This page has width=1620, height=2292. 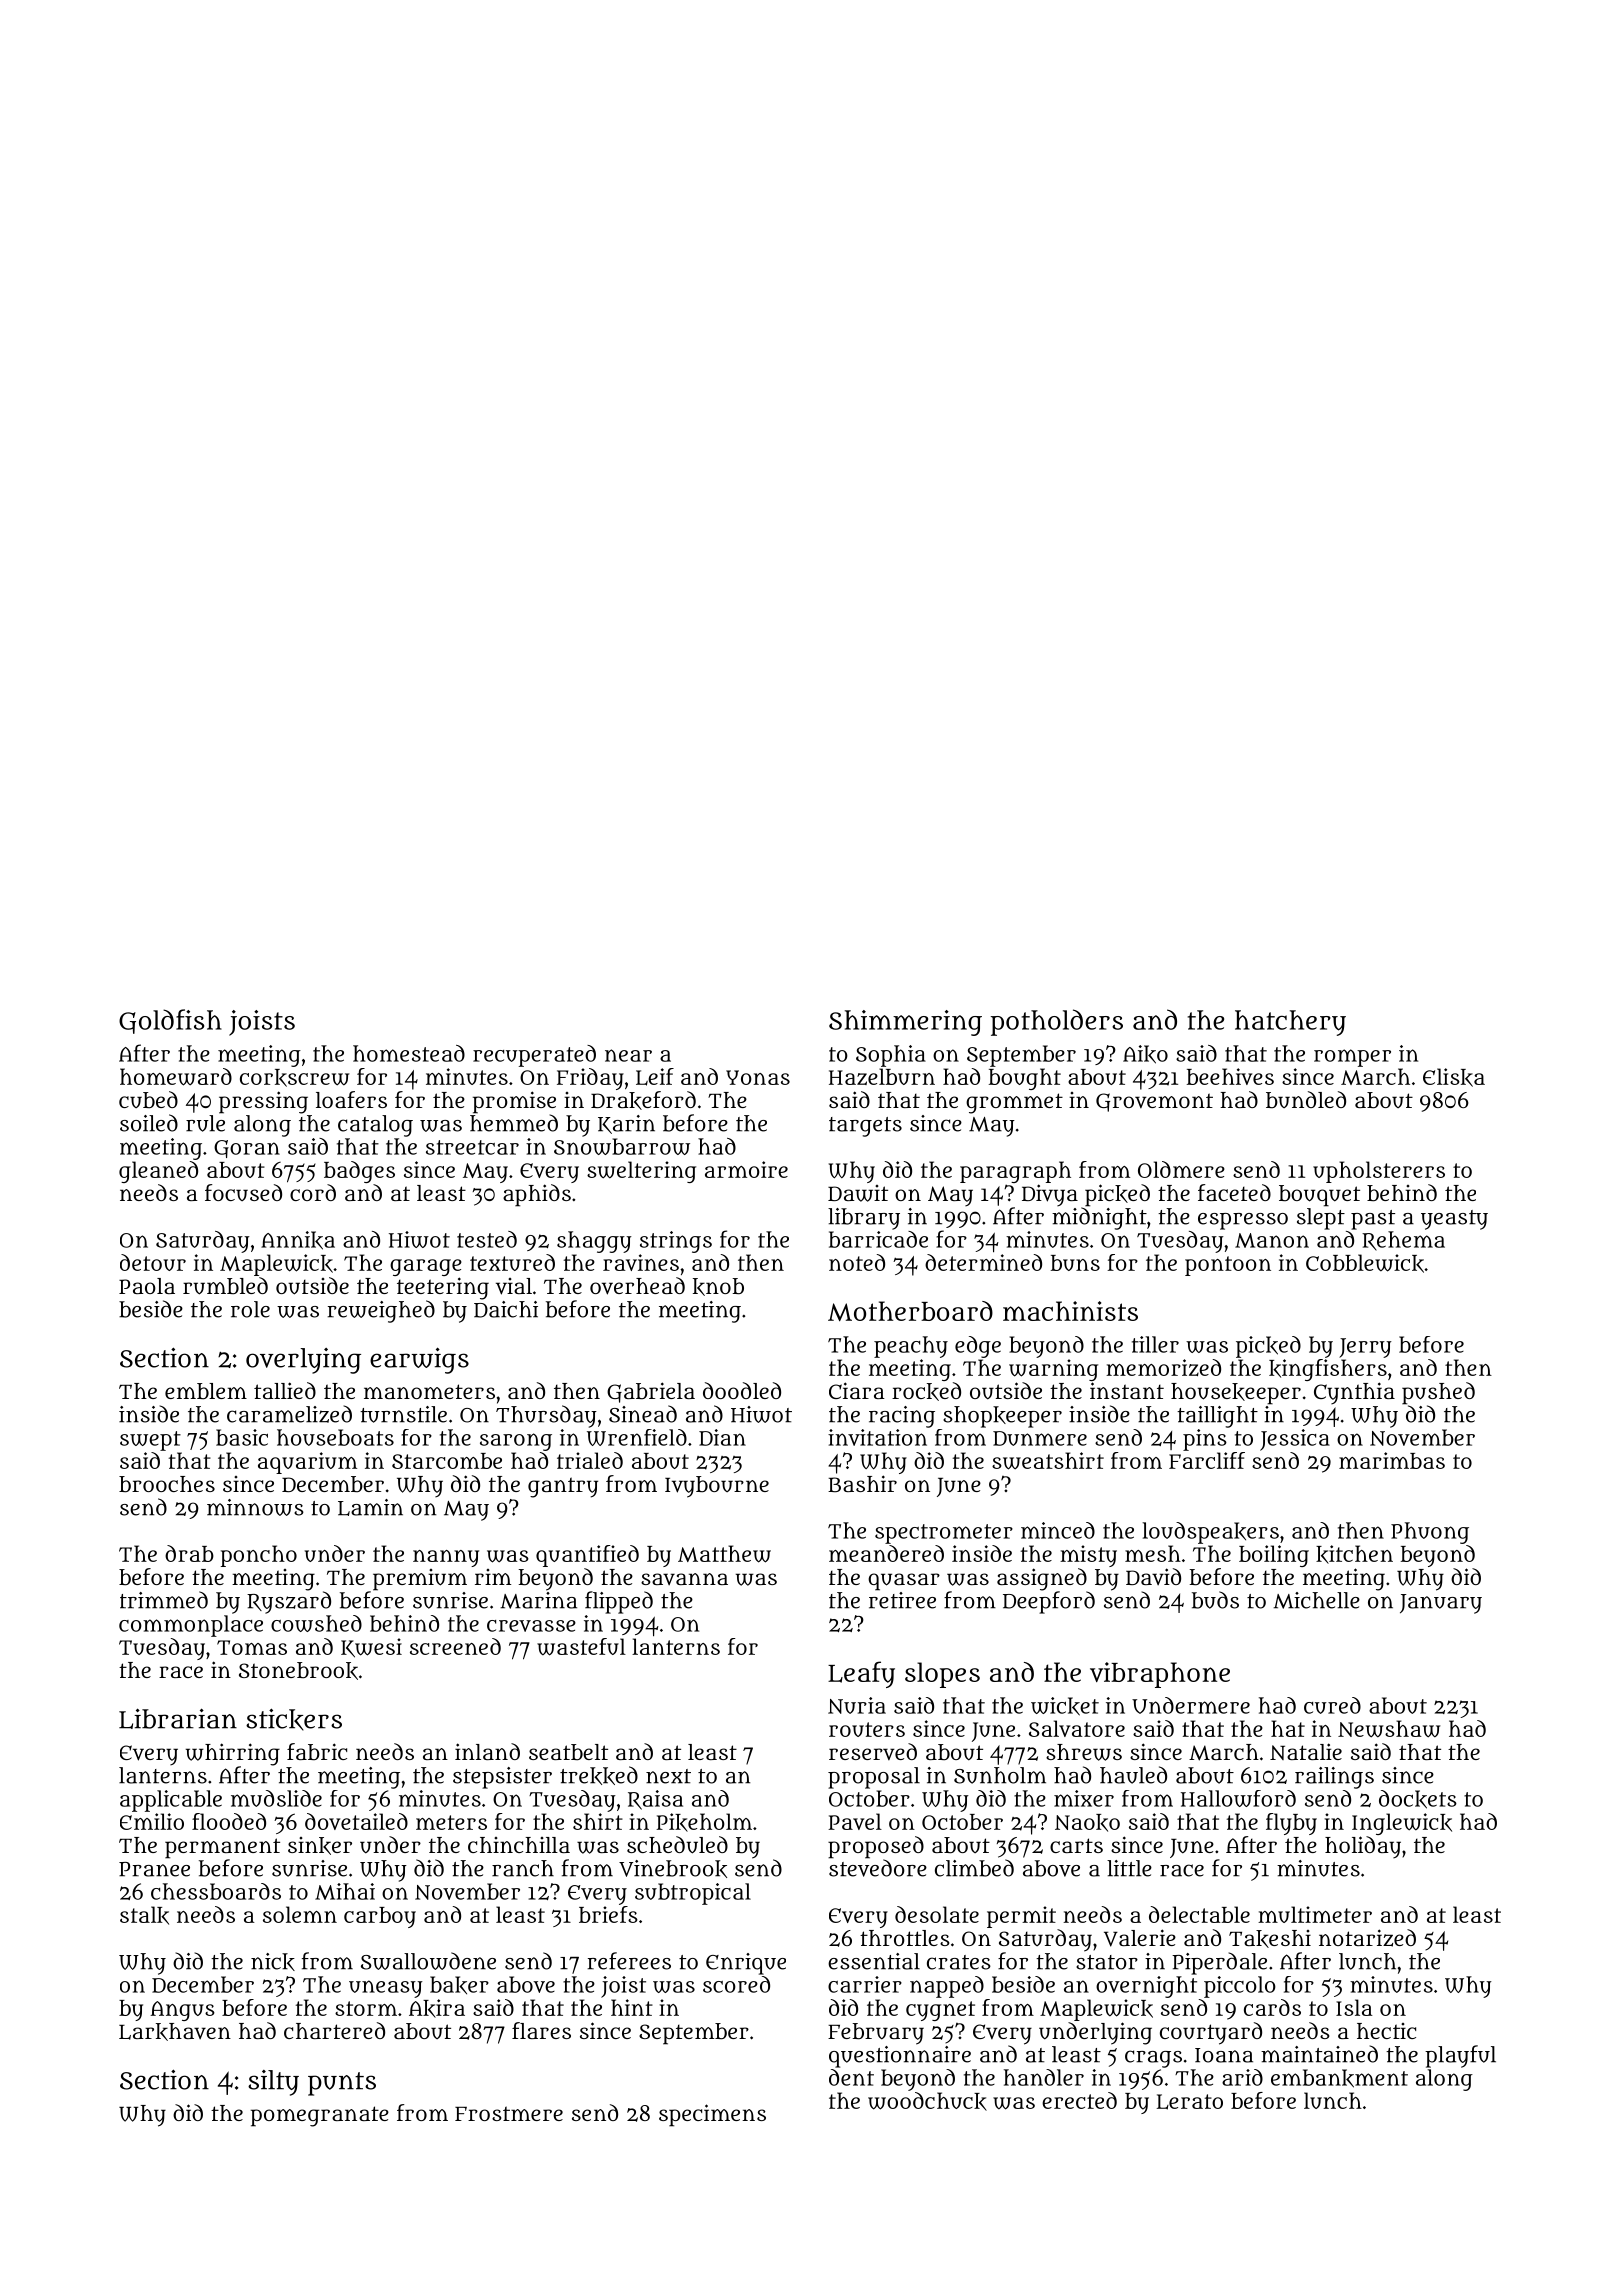 What do you see at coordinates (1153, 1576) in the page?
I see `David` at bounding box center [1153, 1576].
